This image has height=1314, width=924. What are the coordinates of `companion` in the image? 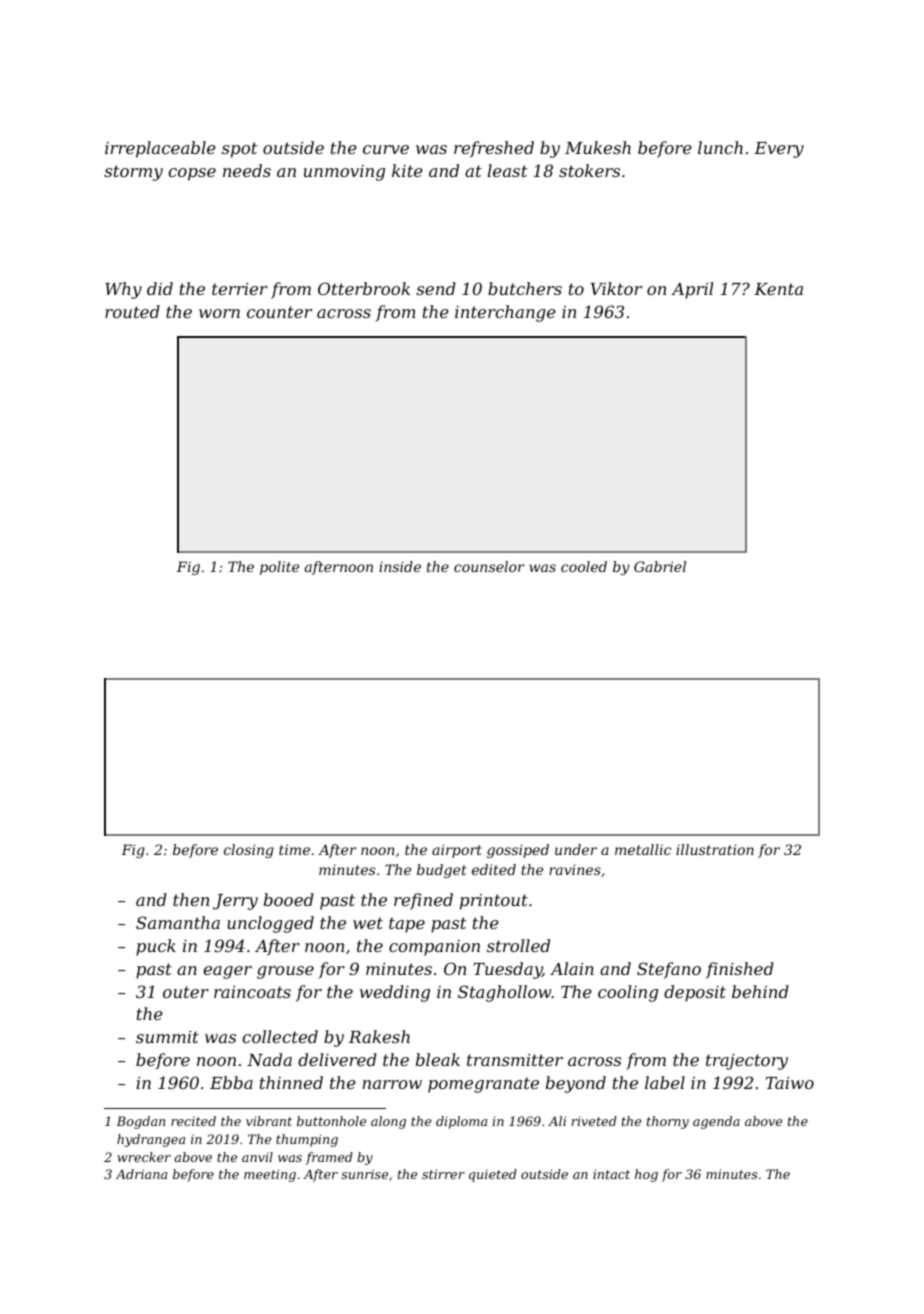 It's located at (434, 948).
